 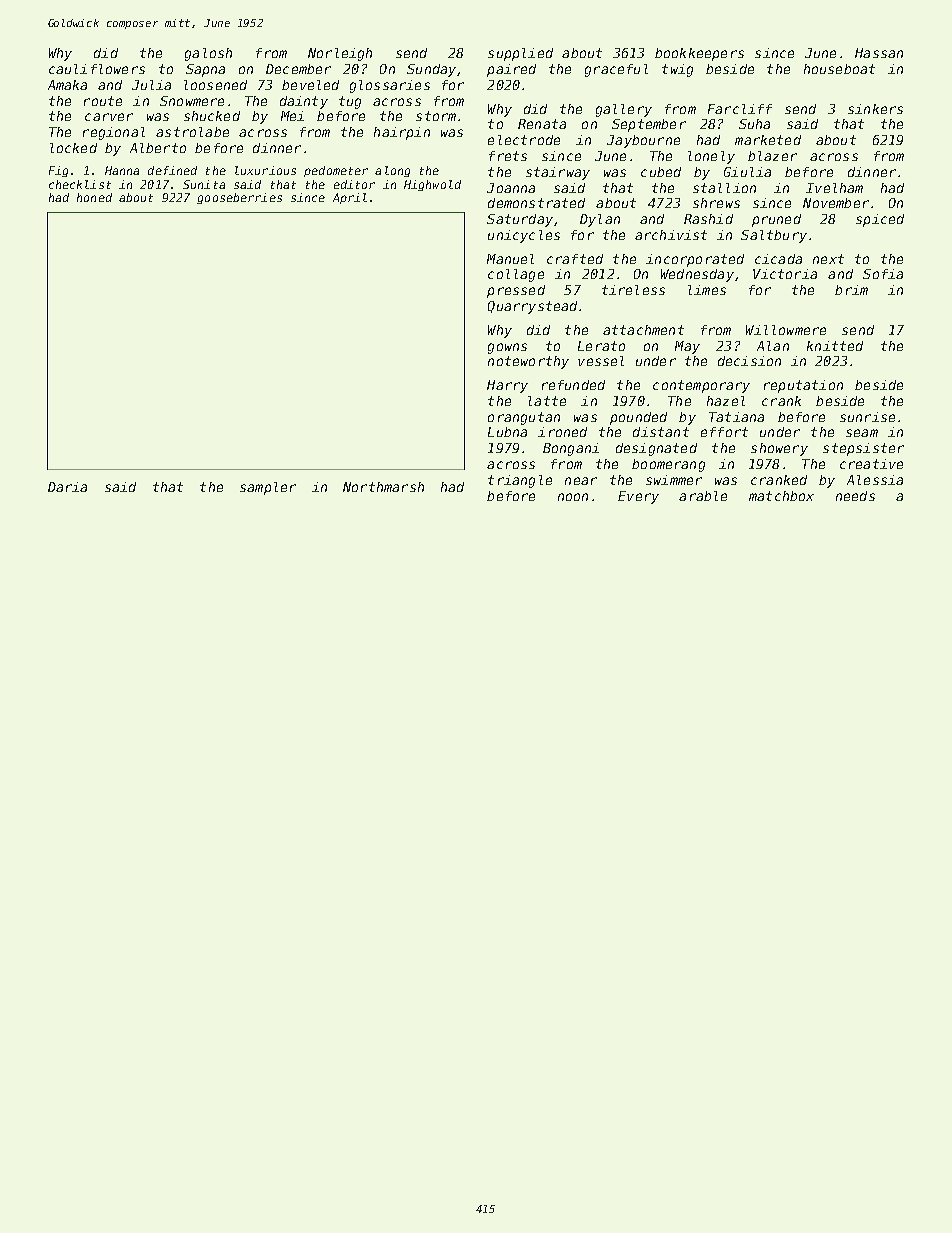 I want to click on Willowmere, so click(x=786, y=330).
